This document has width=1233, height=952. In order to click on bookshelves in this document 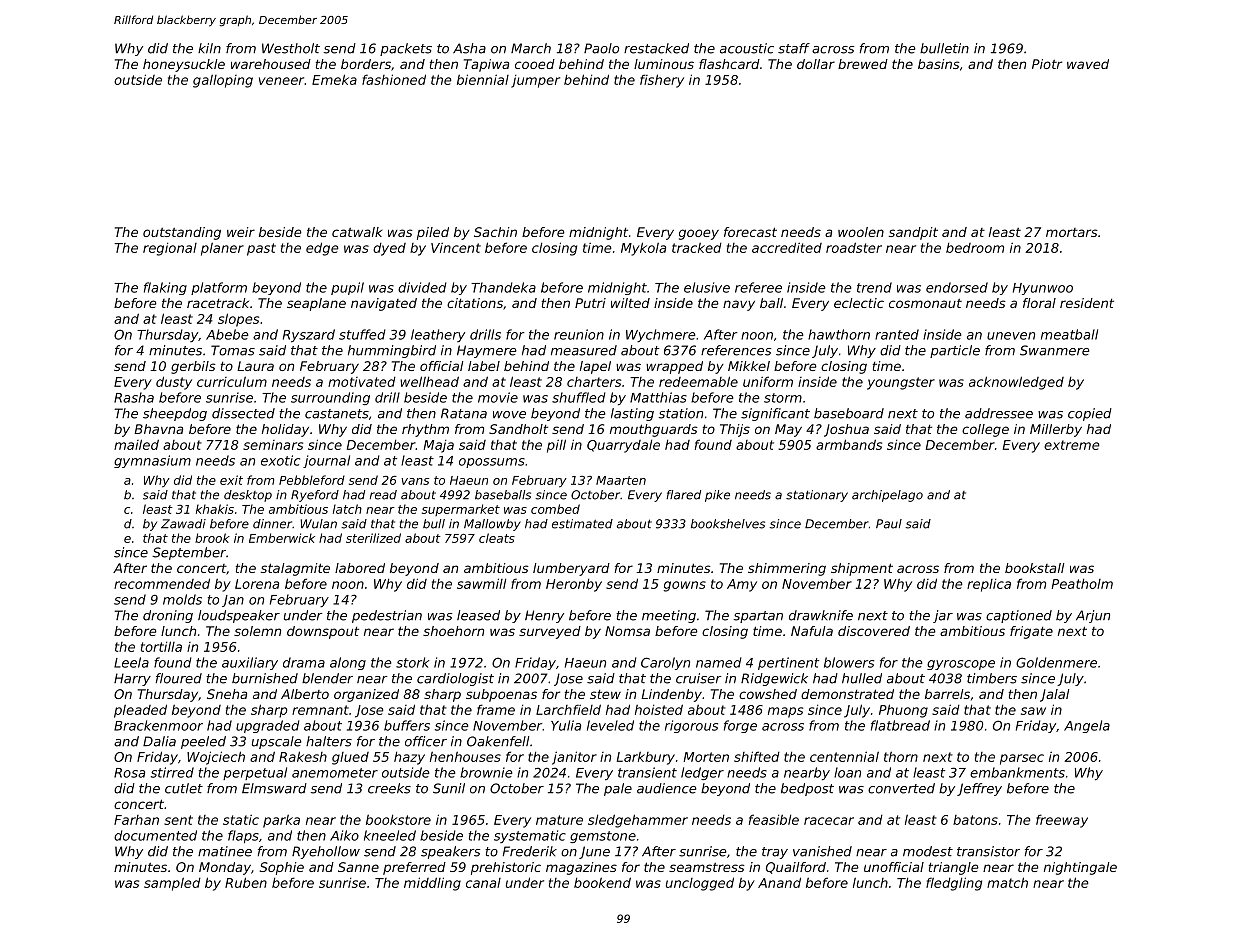, I will do `click(728, 524)`.
